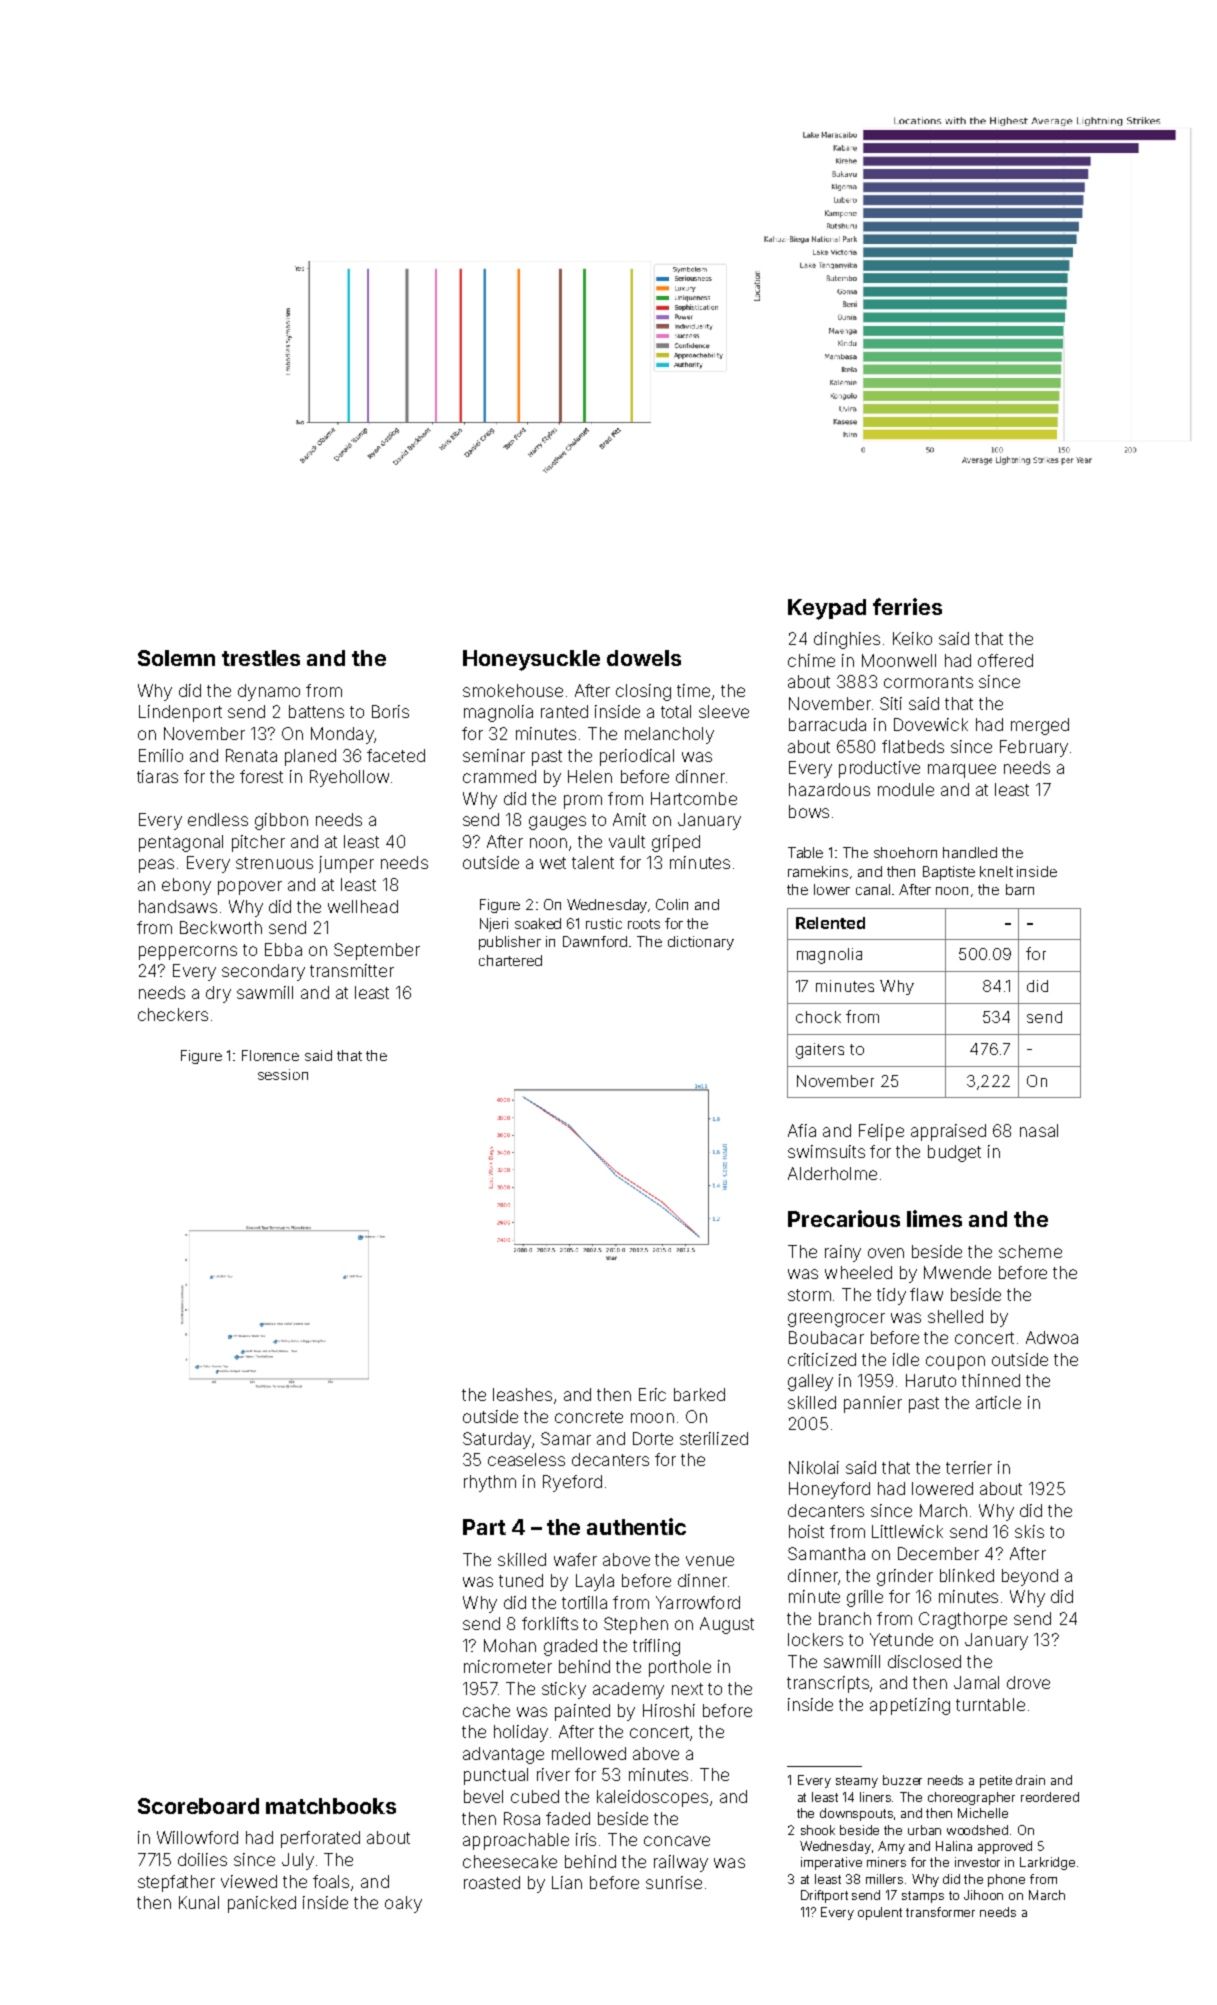  What do you see at coordinates (1020, 889) in the screenshot?
I see `barn` at bounding box center [1020, 889].
